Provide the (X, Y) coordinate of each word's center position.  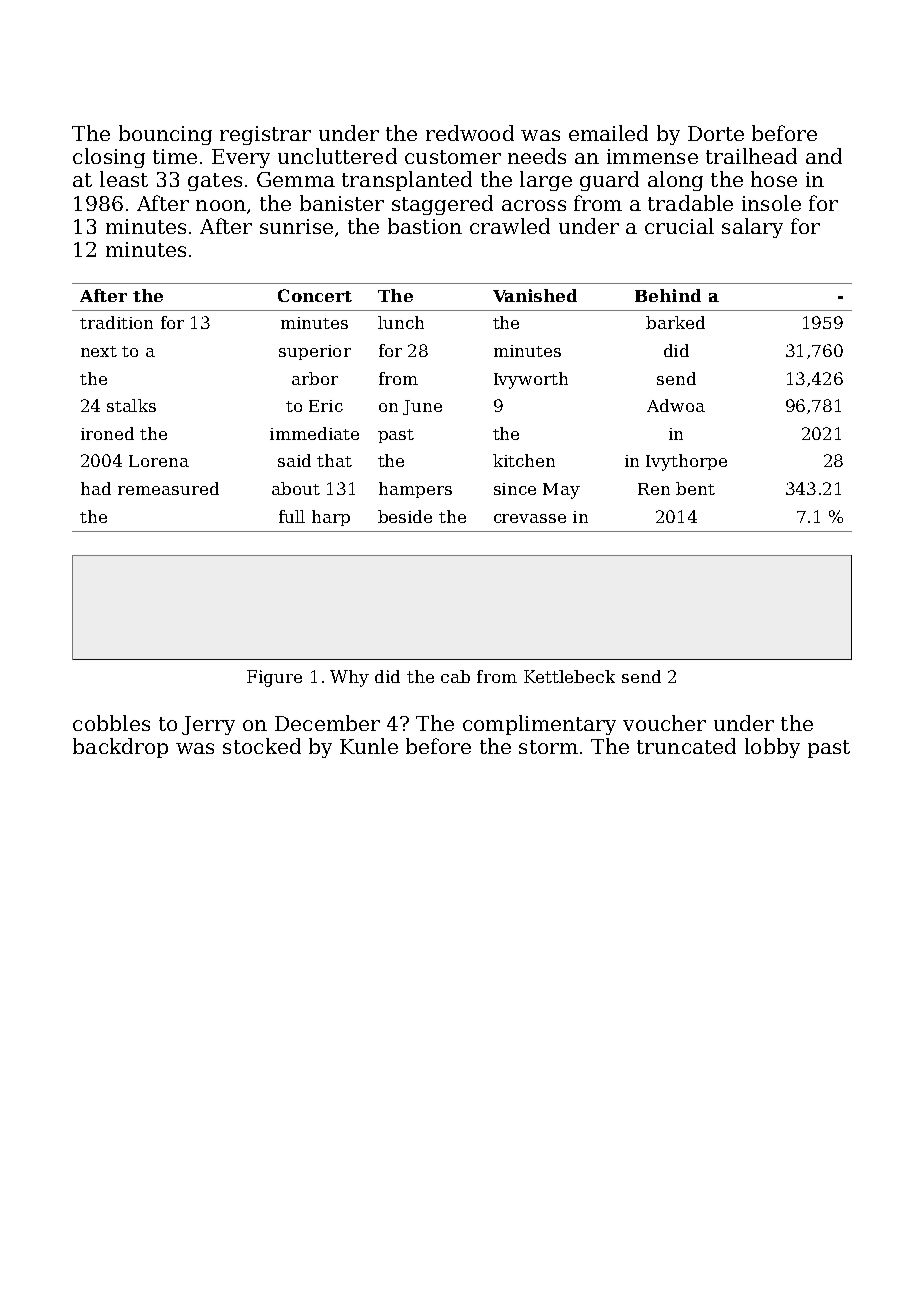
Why (349, 678)
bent (695, 488)
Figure (274, 678)
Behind (668, 295)
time (175, 156)
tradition (116, 322)
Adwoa (676, 405)
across (534, 205)
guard (609, 181)
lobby (772, 748)
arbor (315, 378)
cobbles (111, 723)
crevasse (530, 518)
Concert (315, 295)
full (292, 516)
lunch (401, 322)
